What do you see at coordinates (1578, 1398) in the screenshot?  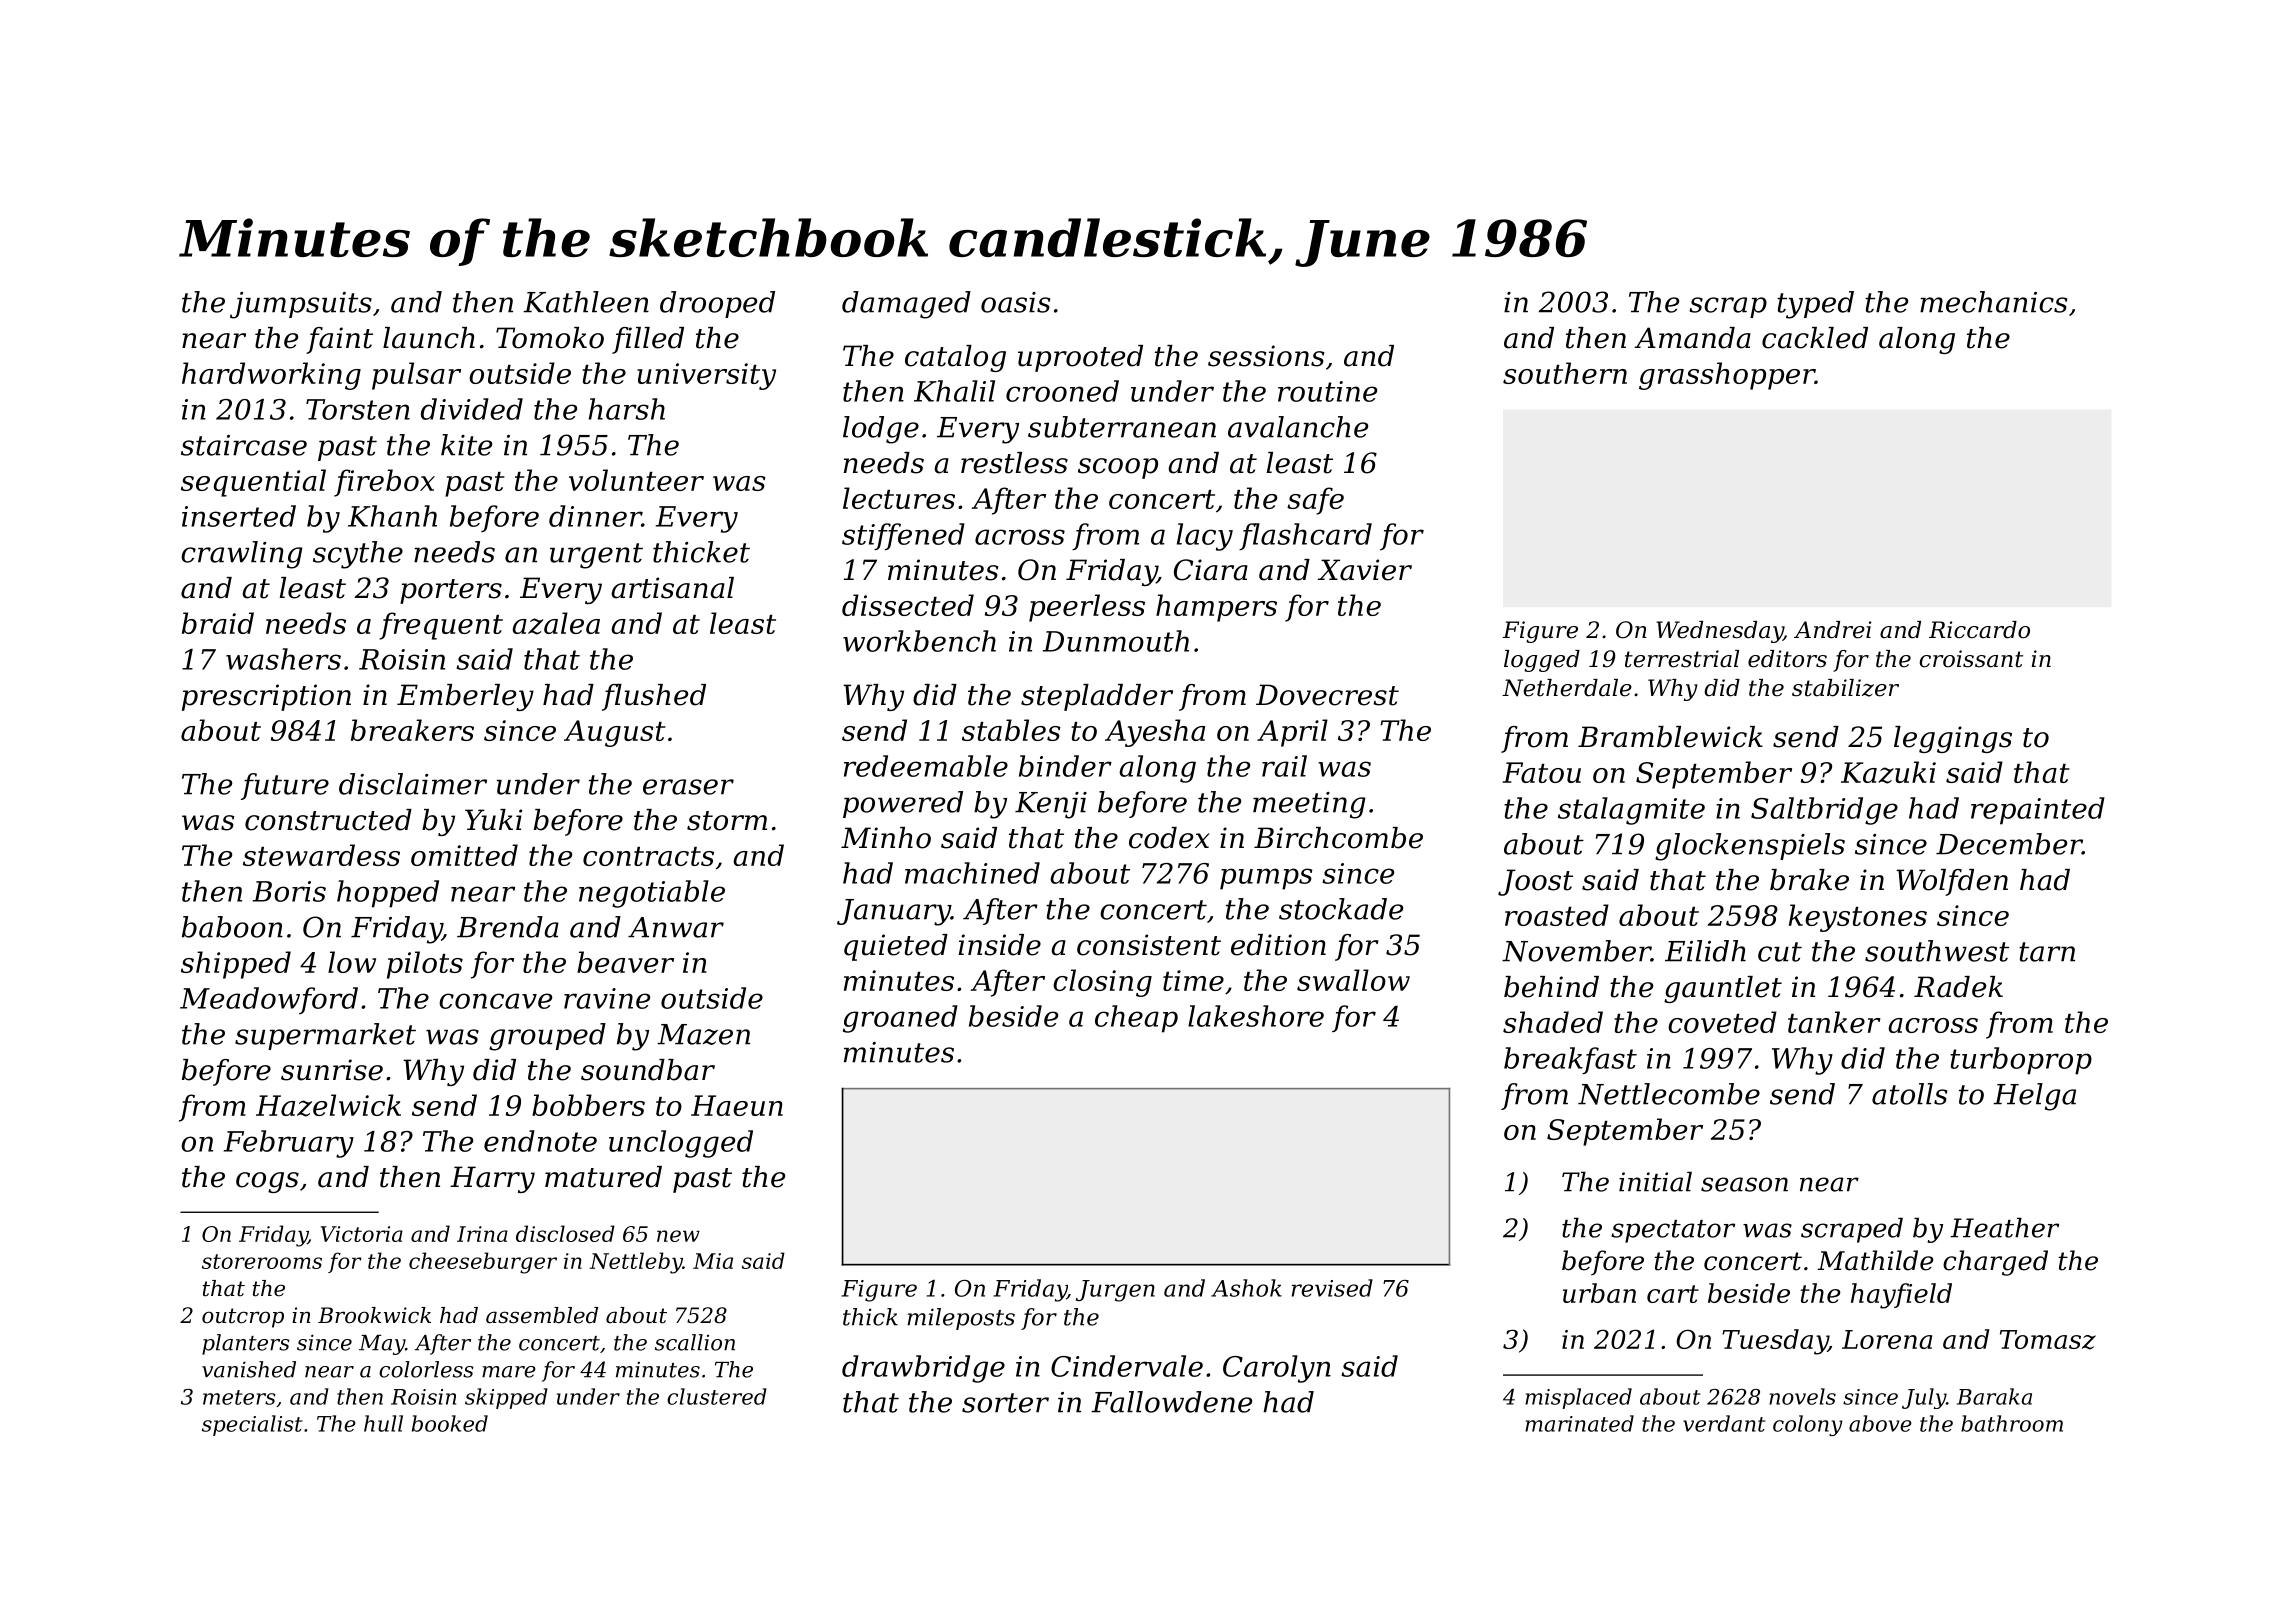 I see `misplaced` at bounding box center [1578, 1398].
